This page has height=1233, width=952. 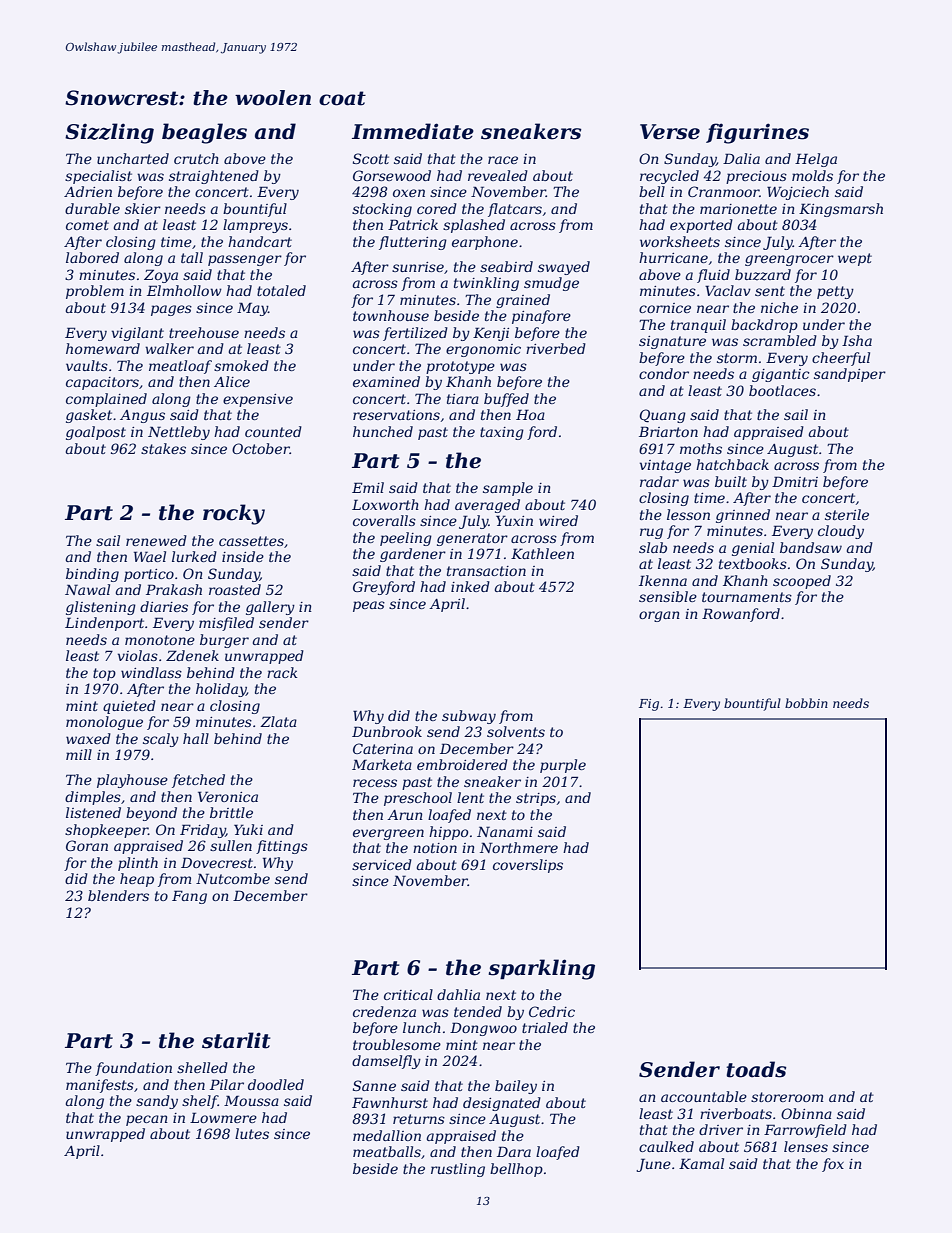 I want to click on sandpiper, so click(x=850, y=375).
